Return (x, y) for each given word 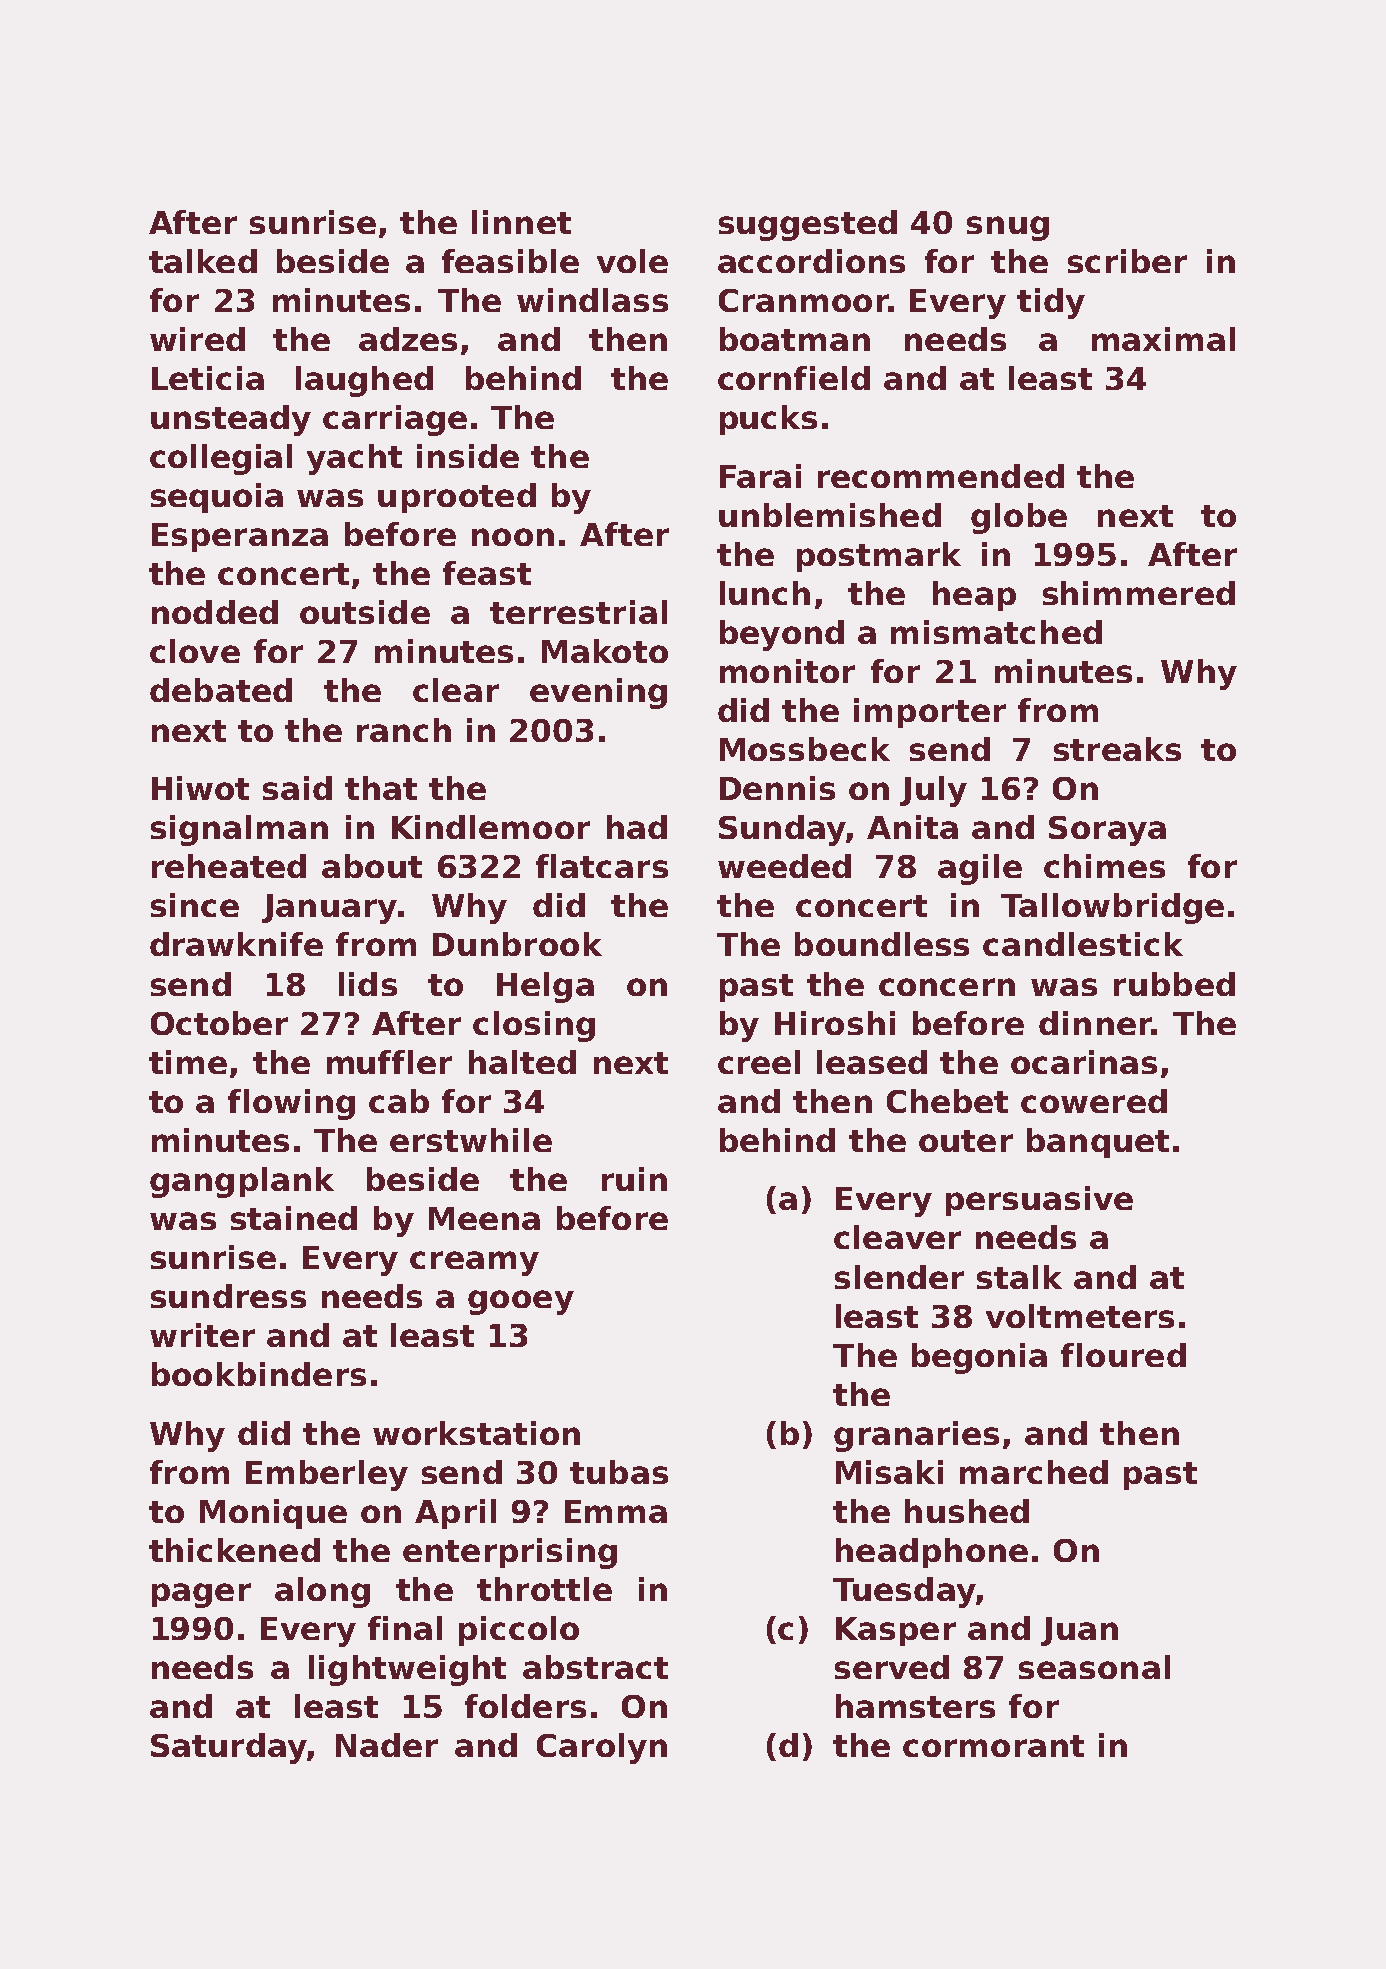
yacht (354, 459)
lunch (765, 593)
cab (399, 1101)
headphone (932, 1553)
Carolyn (602, 1748)
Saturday (229, 1748)
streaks (1117, 749)
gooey (521, 1302)
